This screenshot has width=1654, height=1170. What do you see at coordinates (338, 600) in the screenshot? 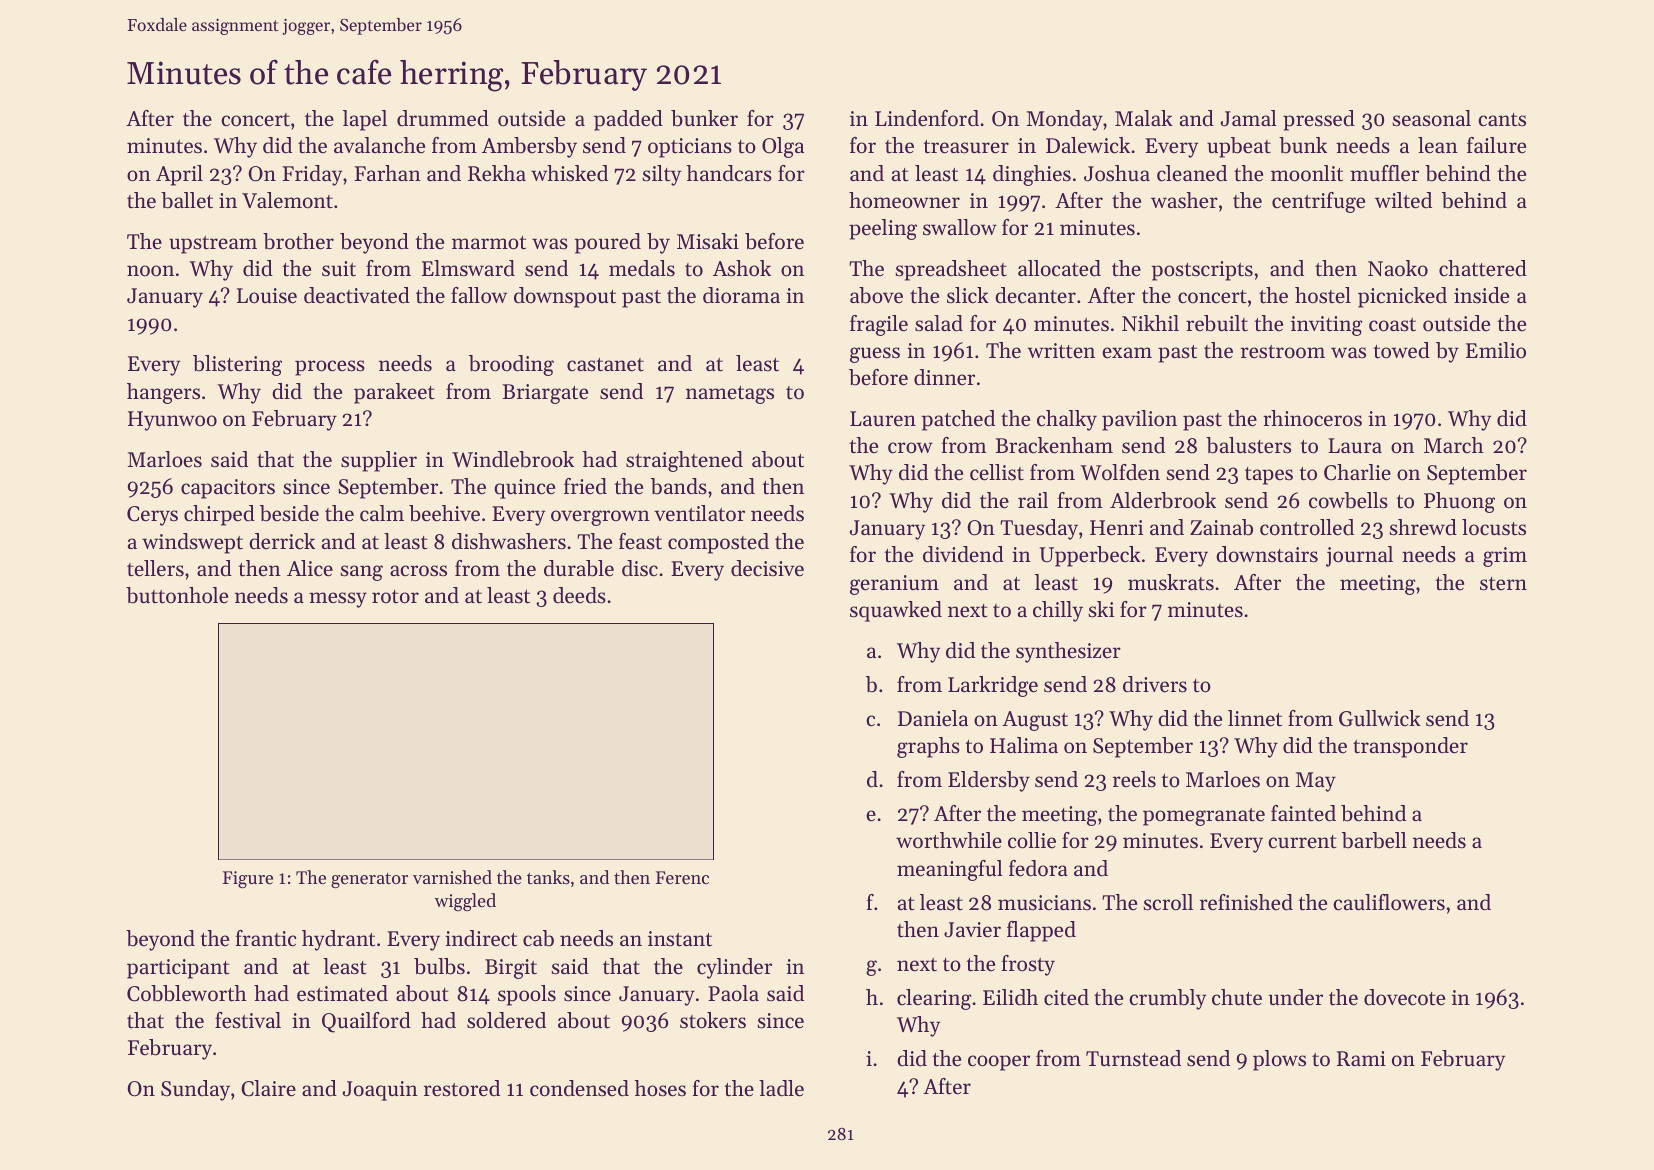
I see `messy` at bounding box center [338, 600].
